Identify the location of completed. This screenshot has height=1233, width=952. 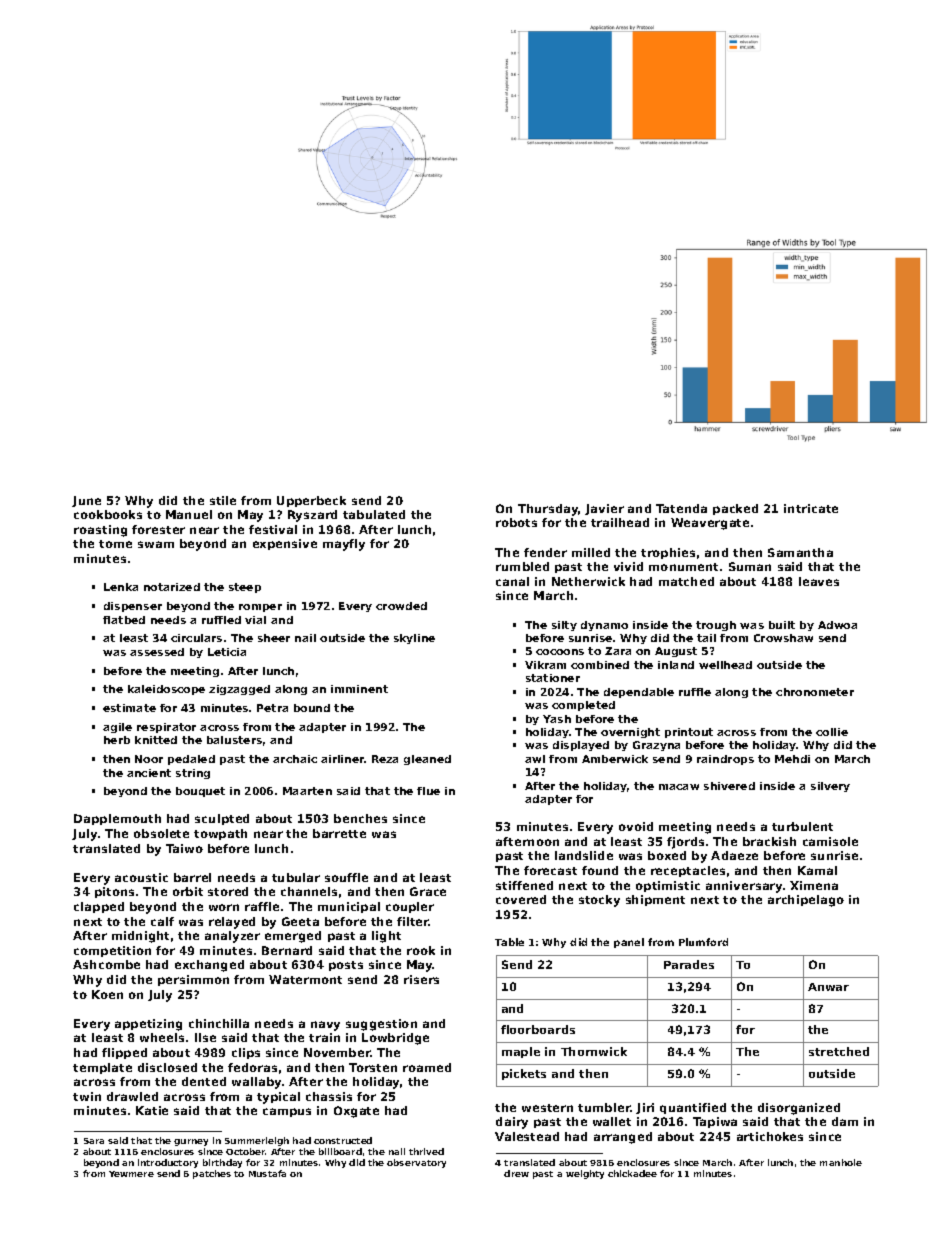
(583, 706).
